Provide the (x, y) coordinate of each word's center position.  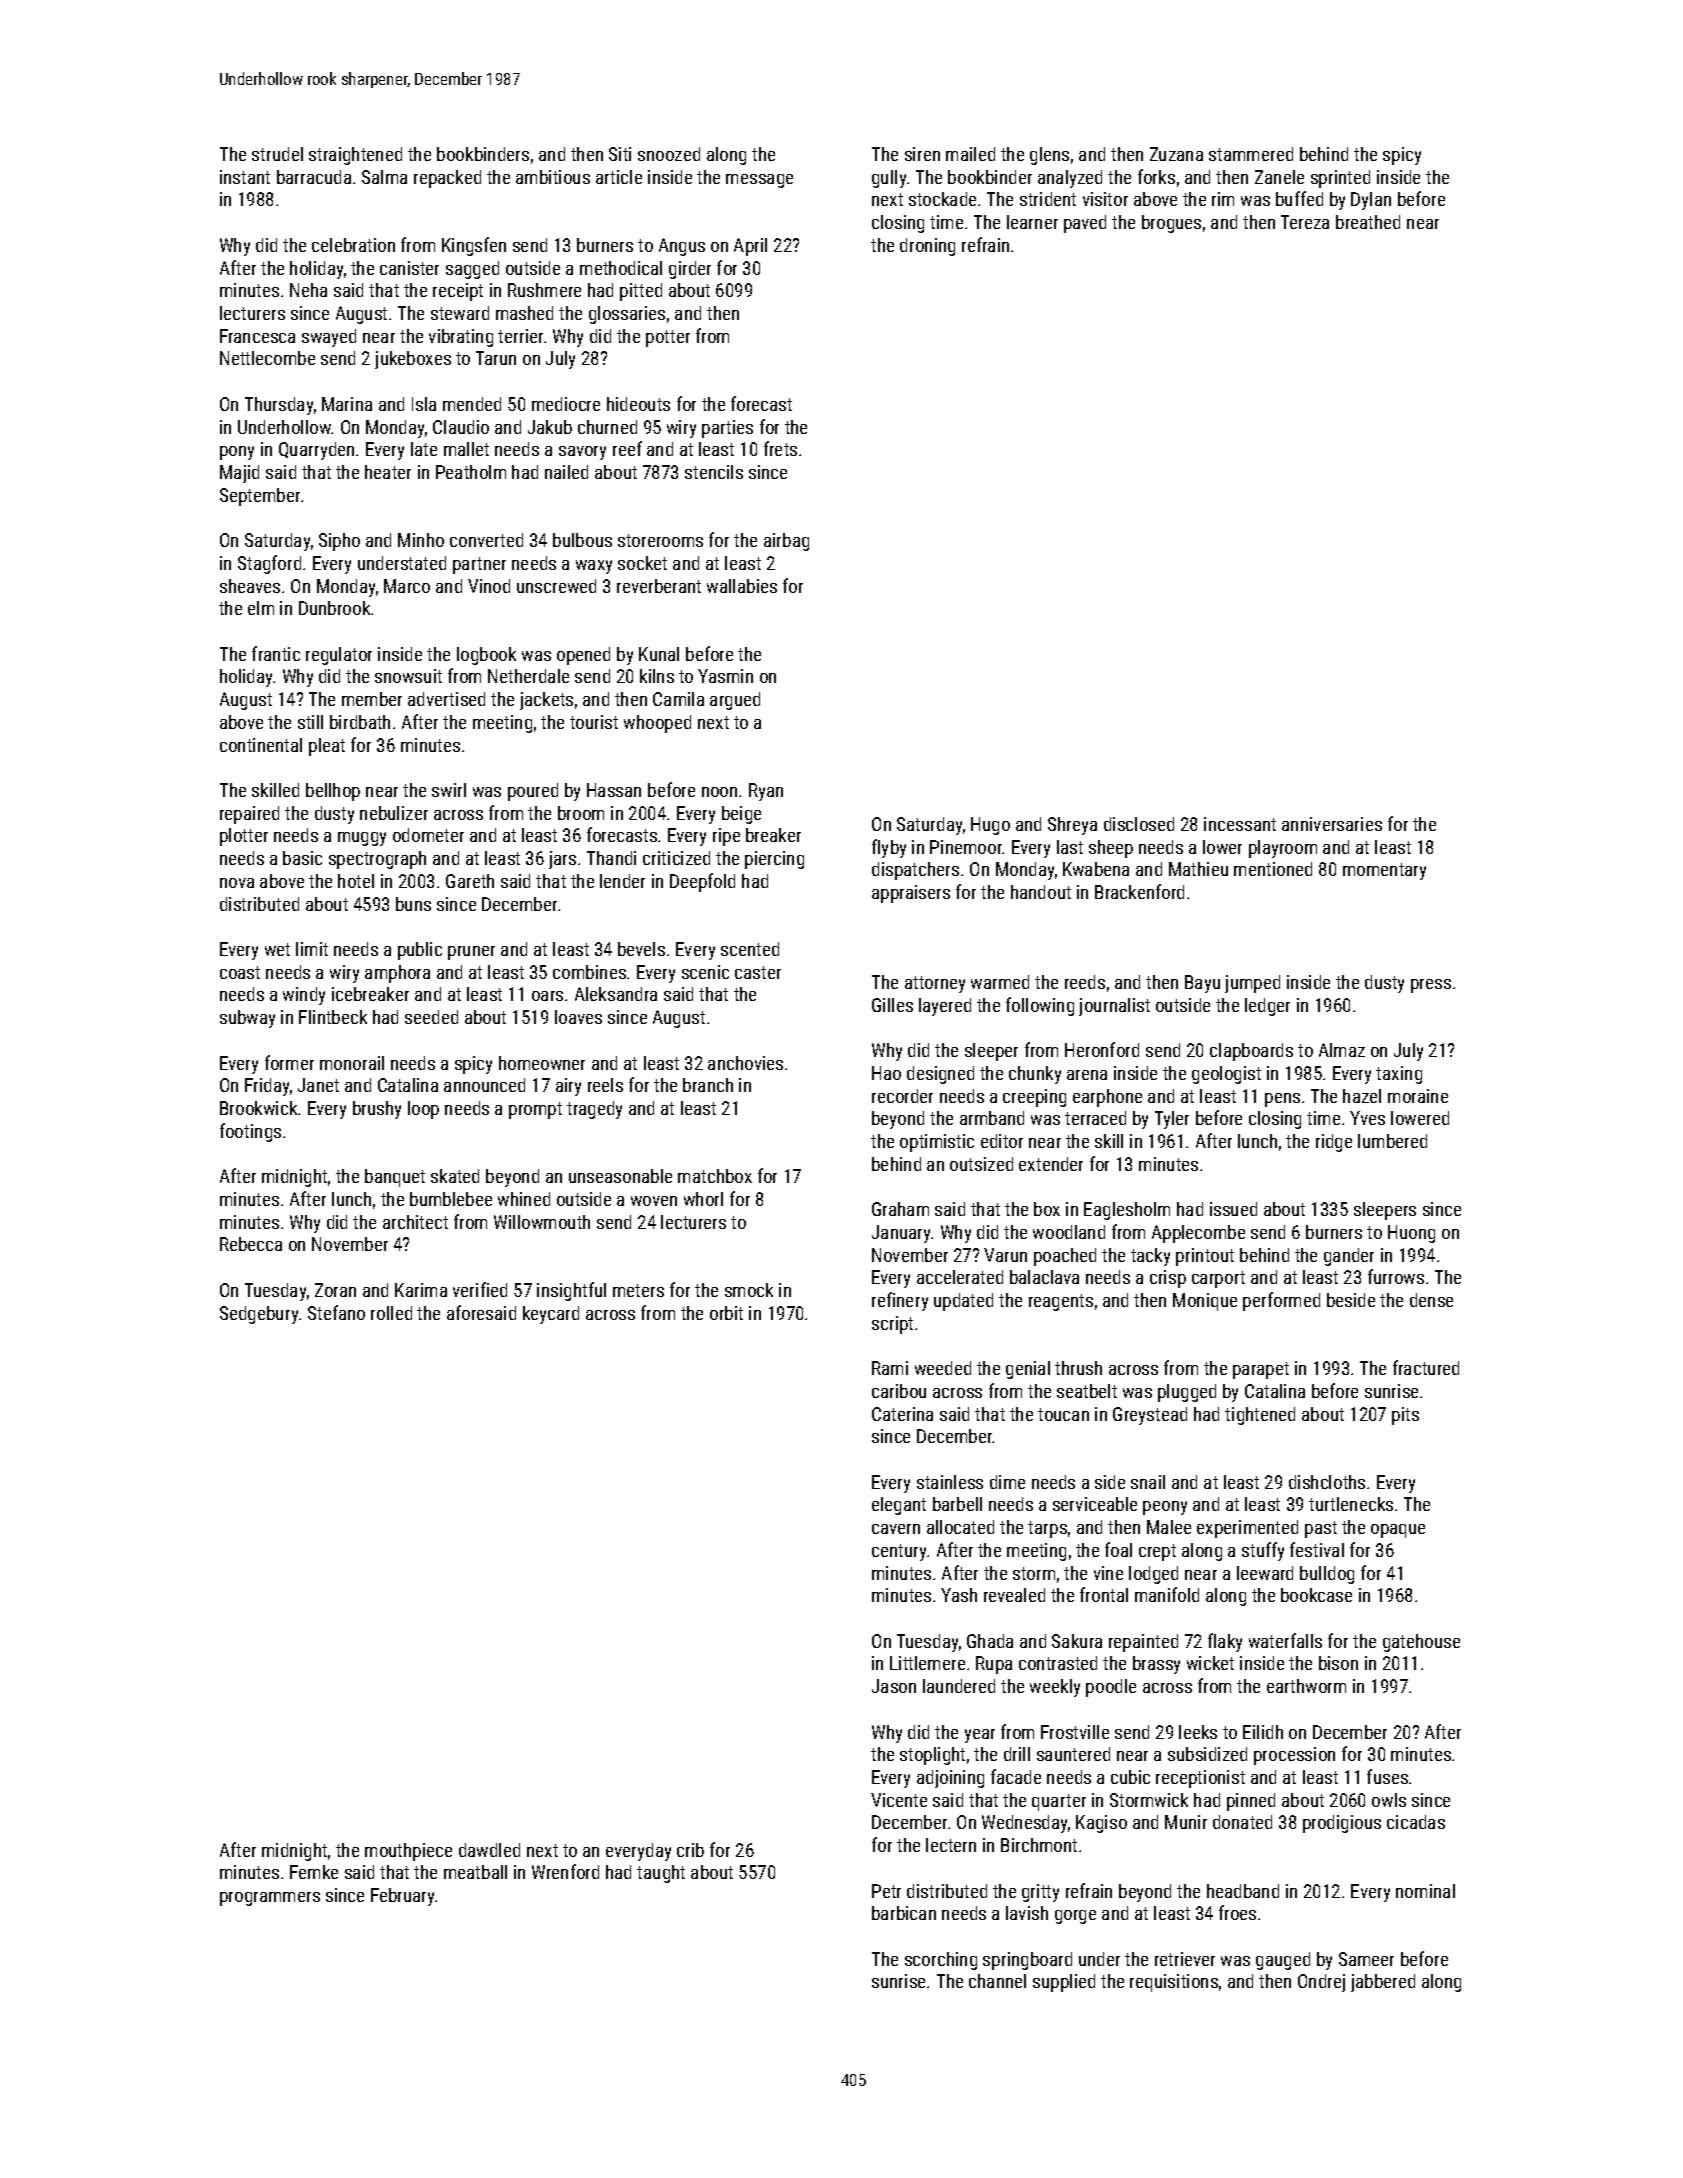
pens (1282, 1100)
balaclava (1044, 1277)
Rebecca (251, 1244)
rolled (391, 1313)
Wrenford (565, 1871)
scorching (941, 1961)
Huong (1411, 1234)
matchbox (715, 1176)
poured (533, 792)
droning (927, 247)
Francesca (257, 336)
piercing (774, 860)
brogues (1171, 224)
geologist (1226, 1075)
